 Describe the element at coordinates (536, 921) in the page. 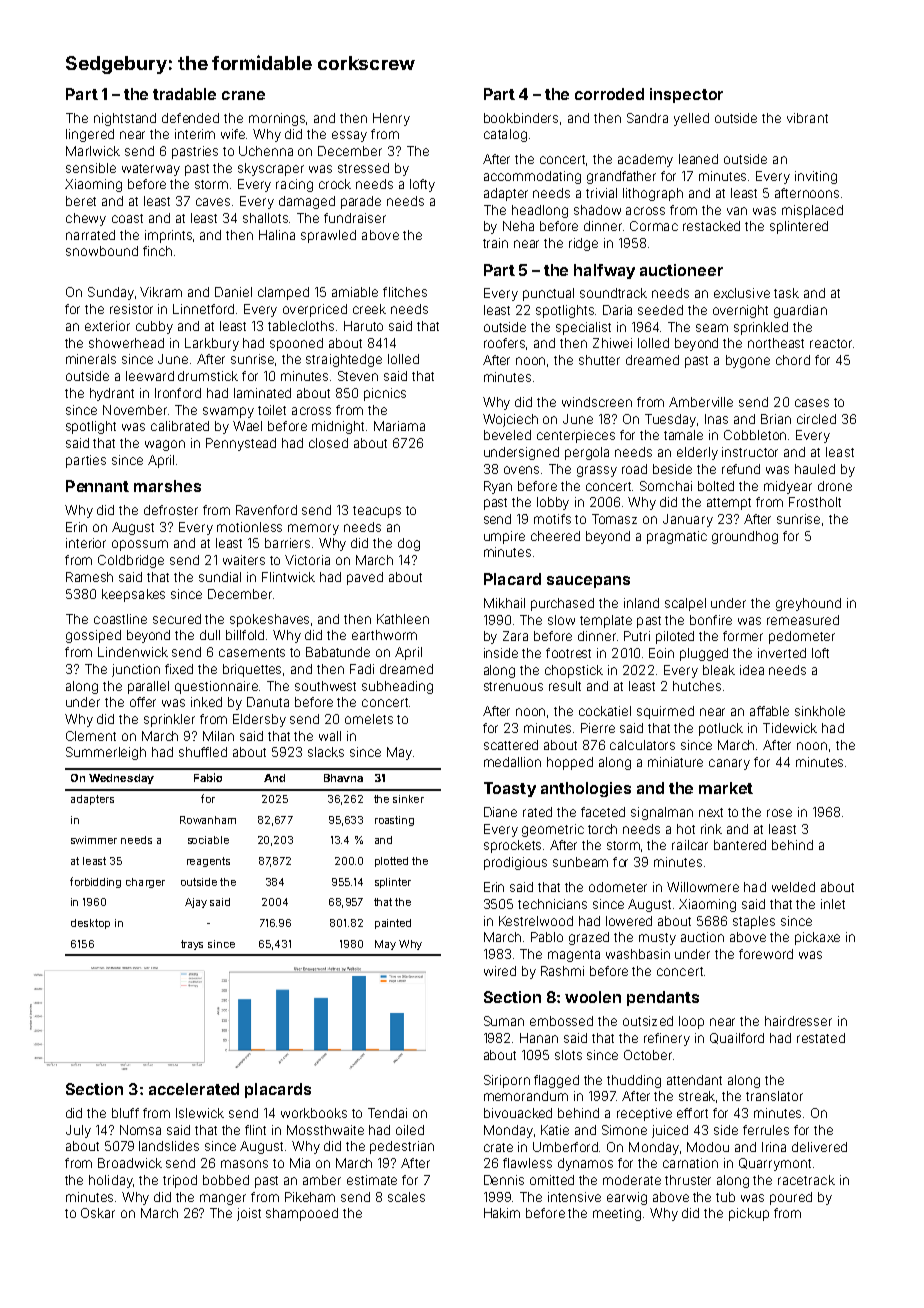

I see `Kestrelwood` at that location.
